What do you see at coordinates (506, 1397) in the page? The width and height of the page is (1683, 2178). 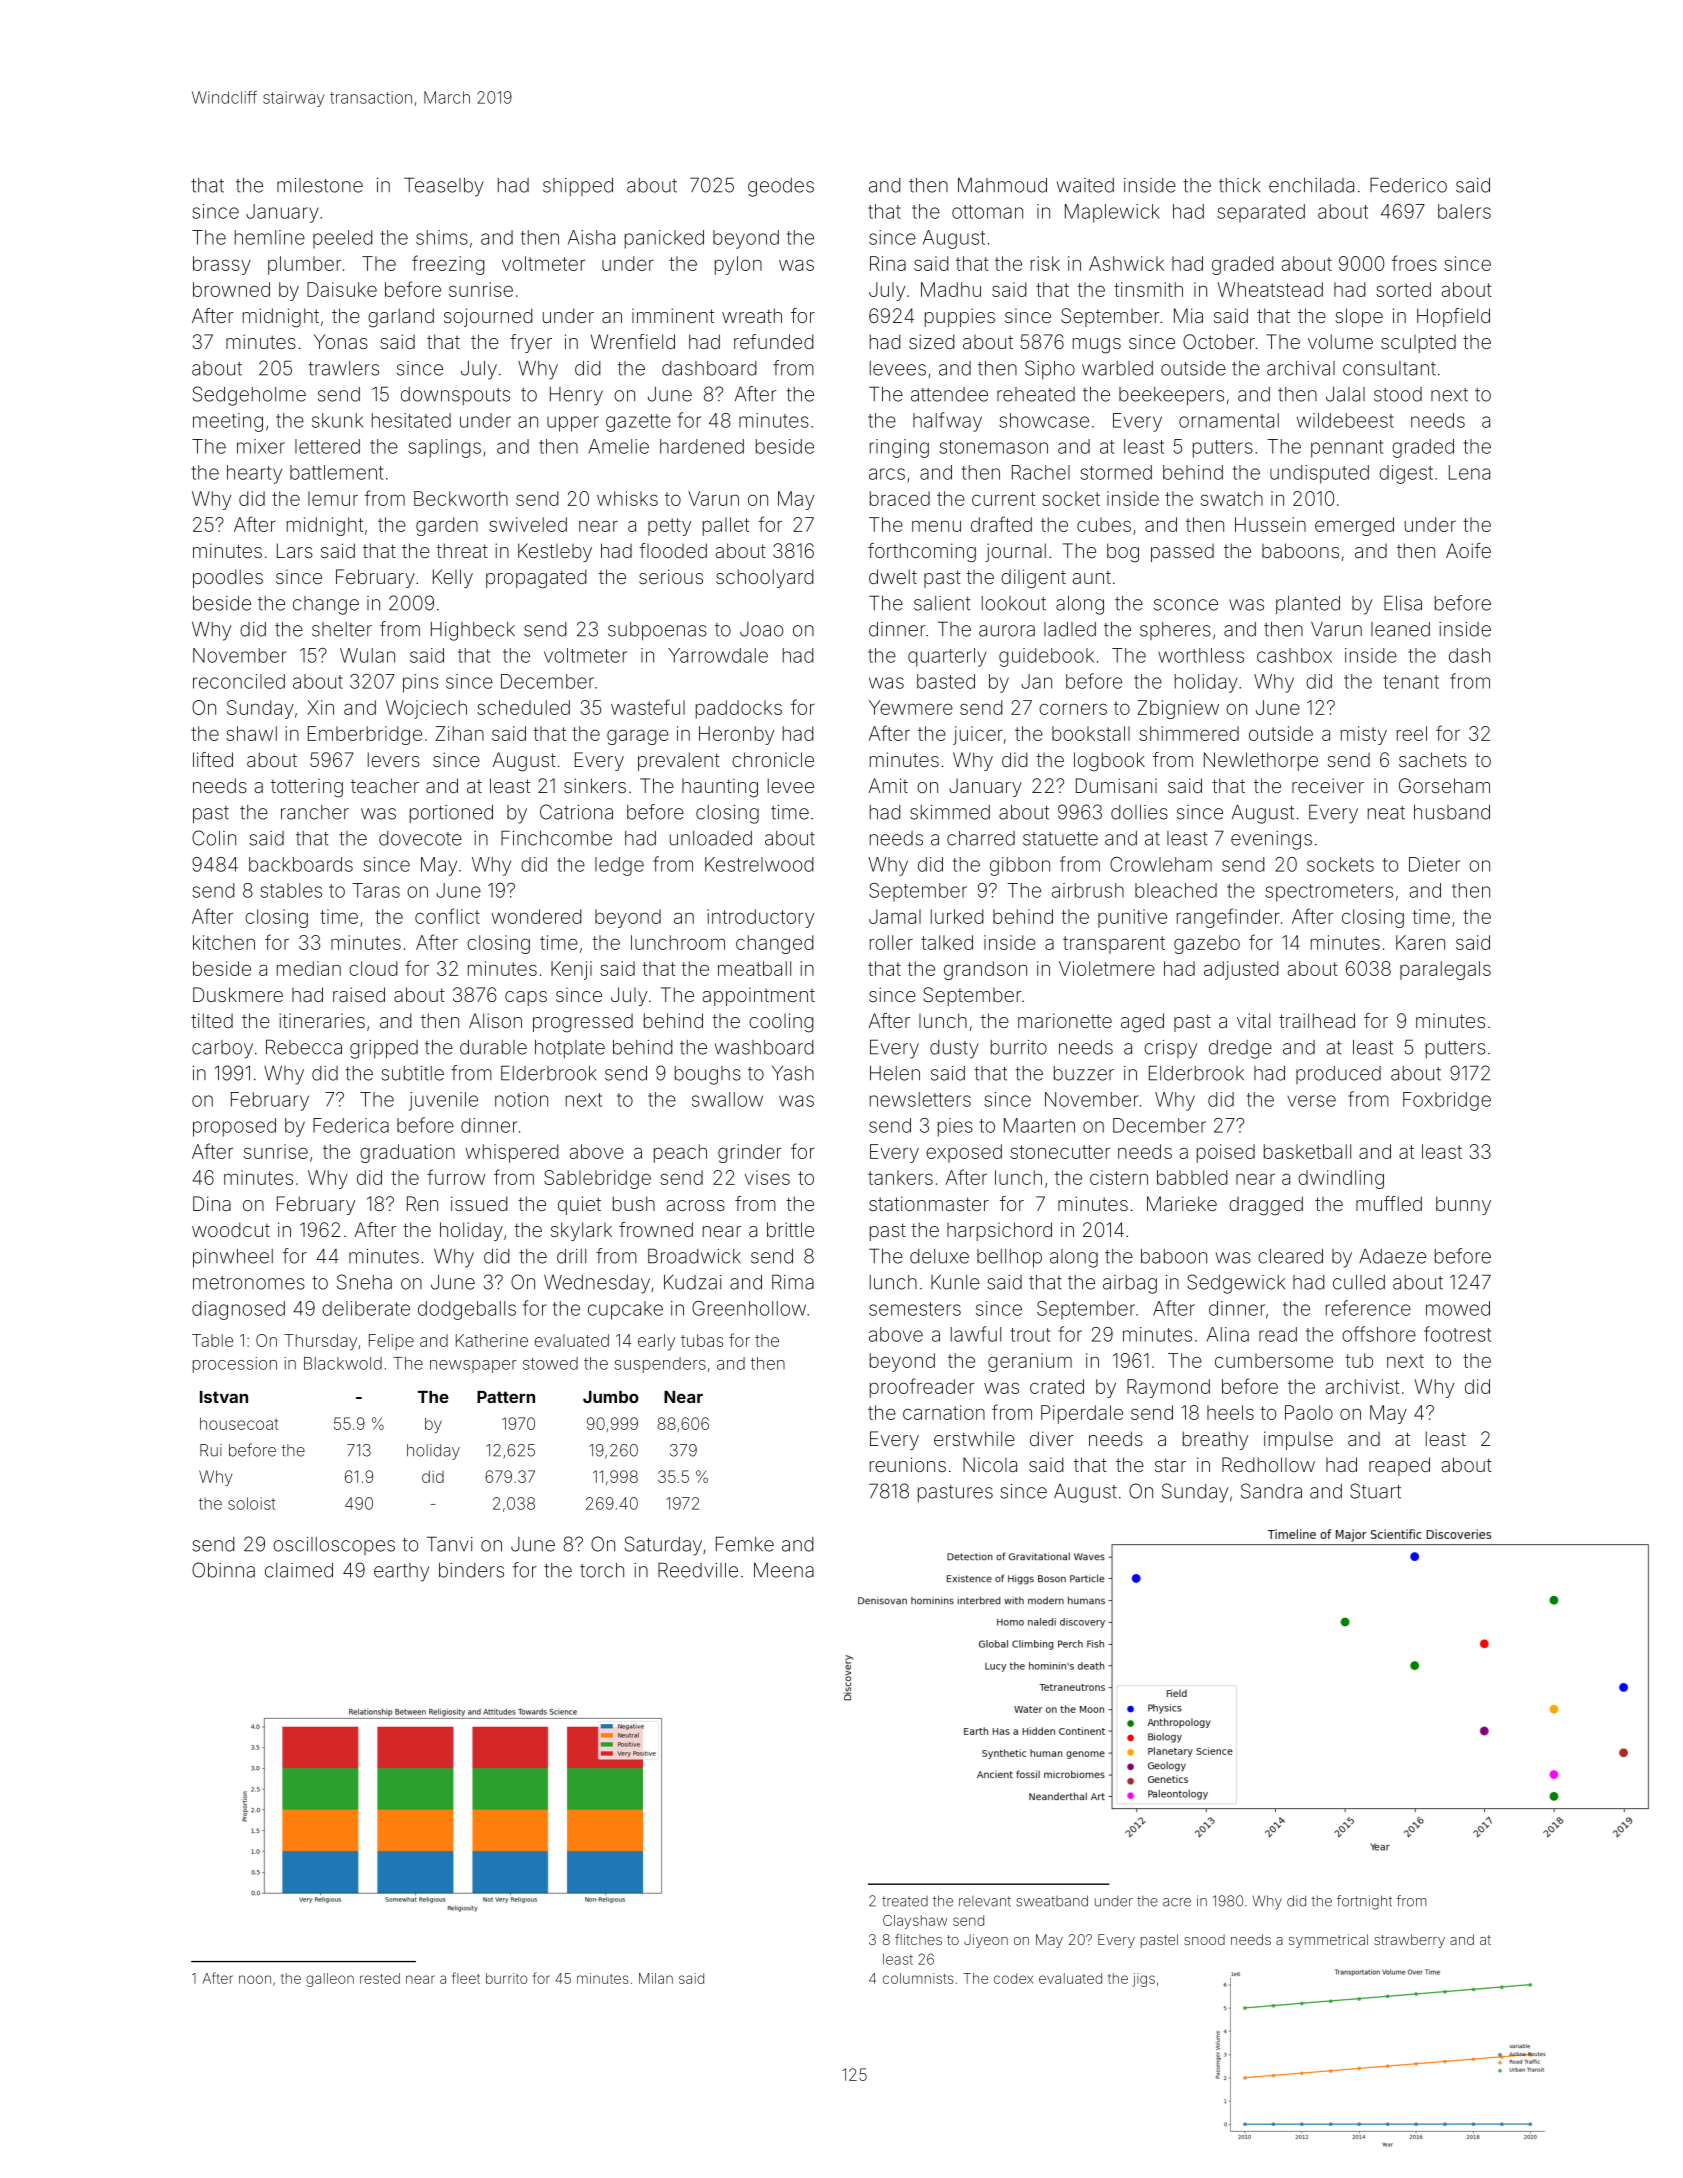 I see `Pattern` at bounding box center [506, 1397].
